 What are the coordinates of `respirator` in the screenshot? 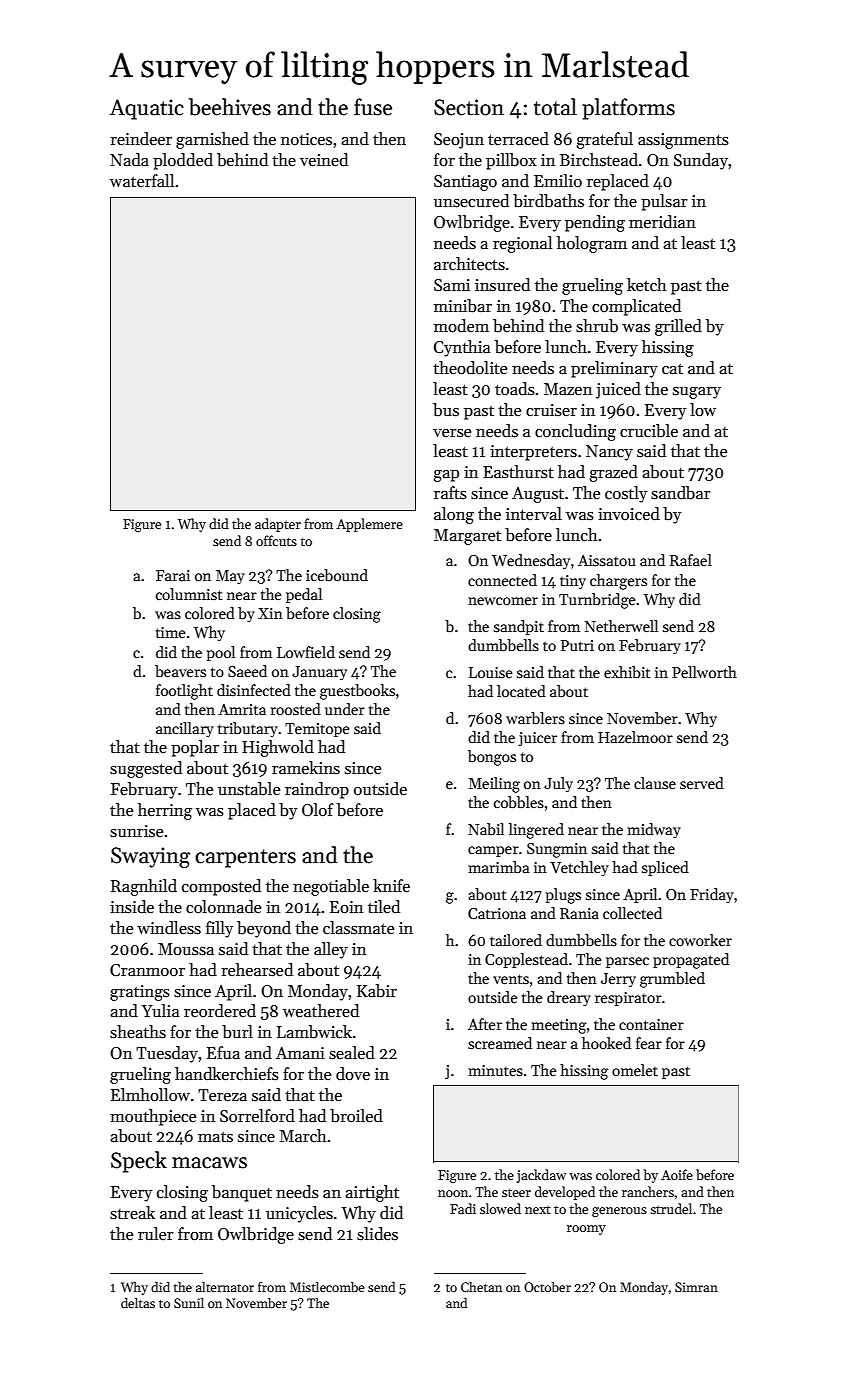 It's located at (628, 999).
